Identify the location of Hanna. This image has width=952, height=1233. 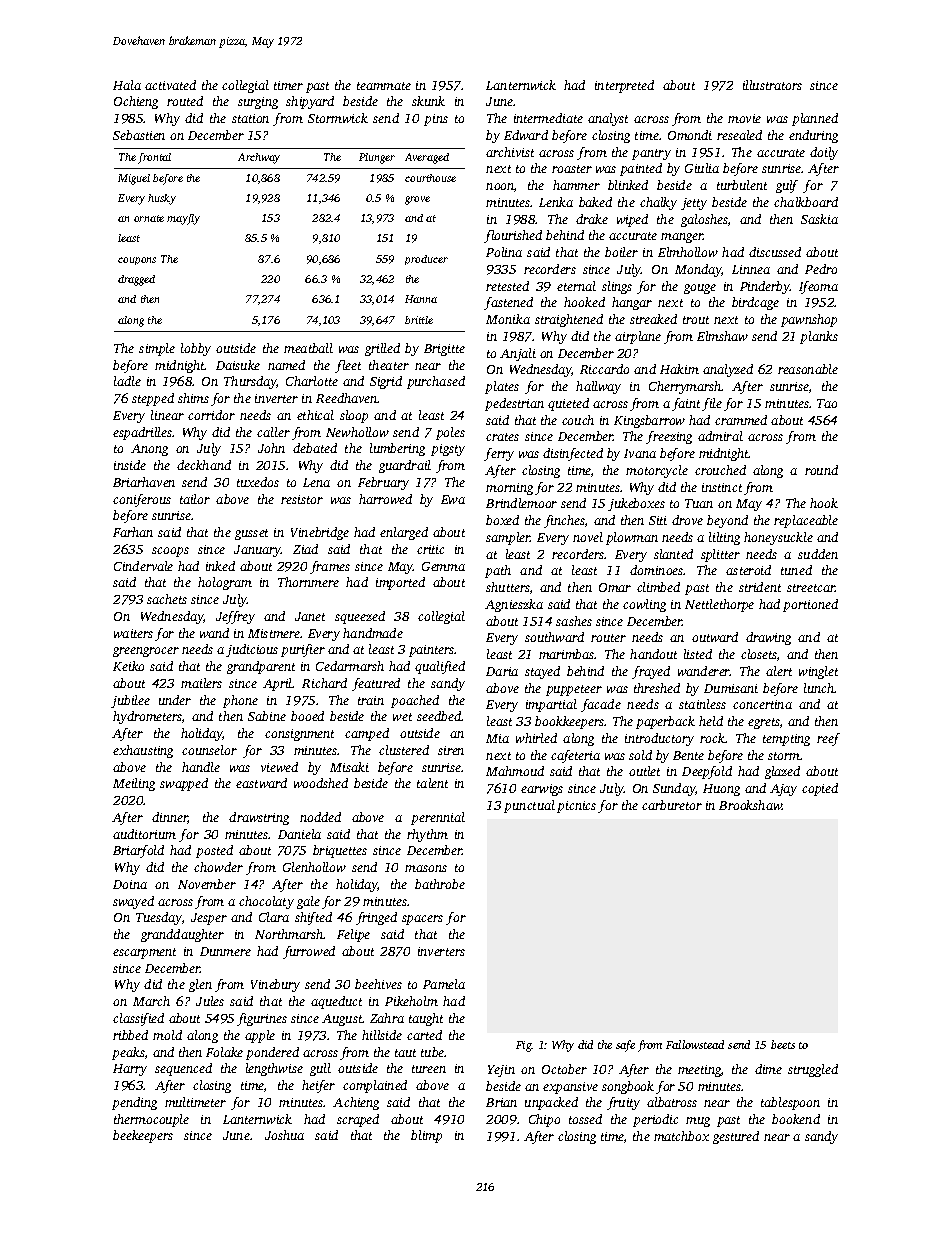
(421, 299).
